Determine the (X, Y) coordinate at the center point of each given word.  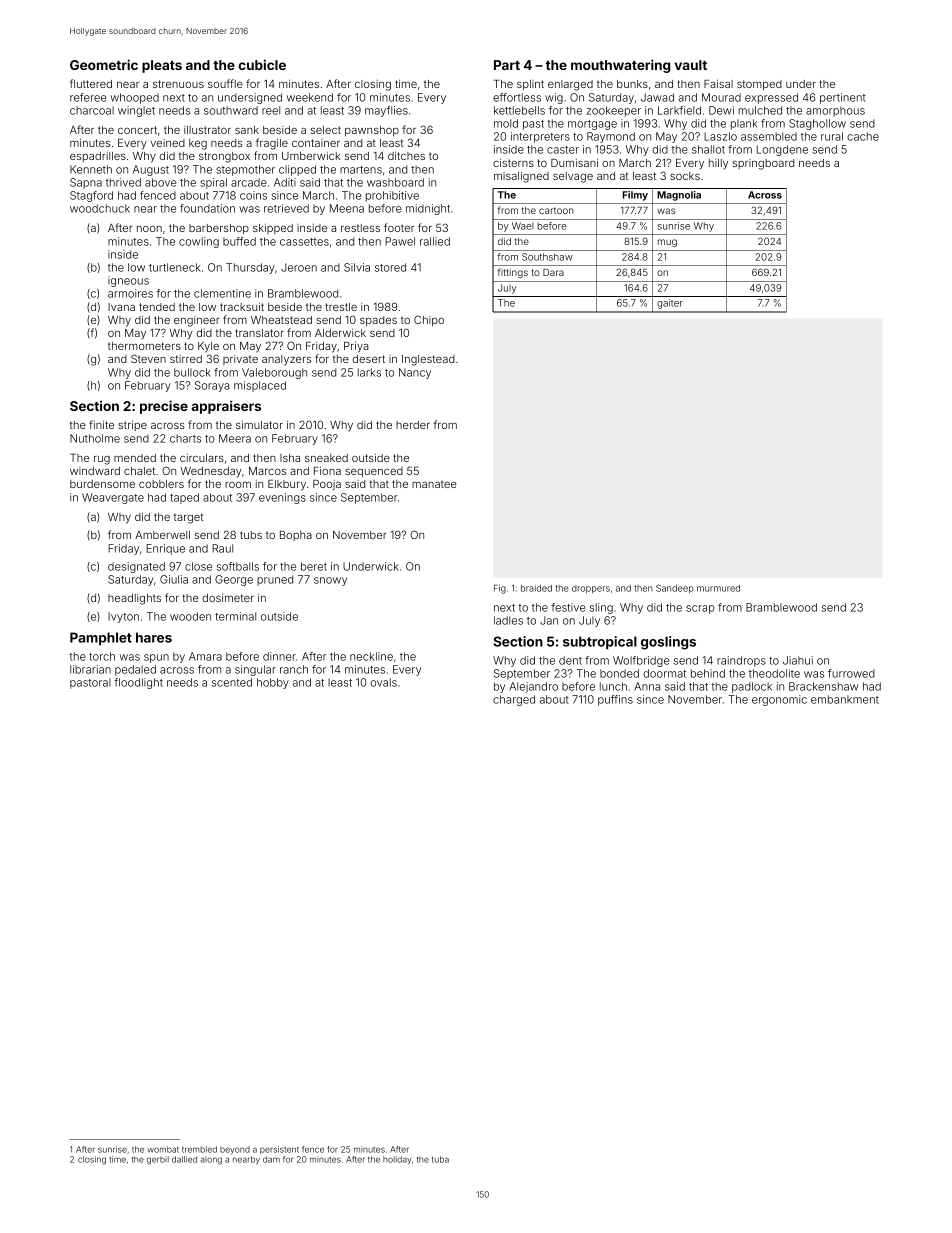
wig (554, 98)
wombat (163, 1149)
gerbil (158, 1160)
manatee (434, 484)
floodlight (138, 683)
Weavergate (113, 498)
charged (514, 700)
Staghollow (817, 124)
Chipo (429, 320)
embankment (845, 699)
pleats (162, 66)
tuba (440, 1159)
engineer (197, 321)
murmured (718, 588)
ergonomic (779, 700)
